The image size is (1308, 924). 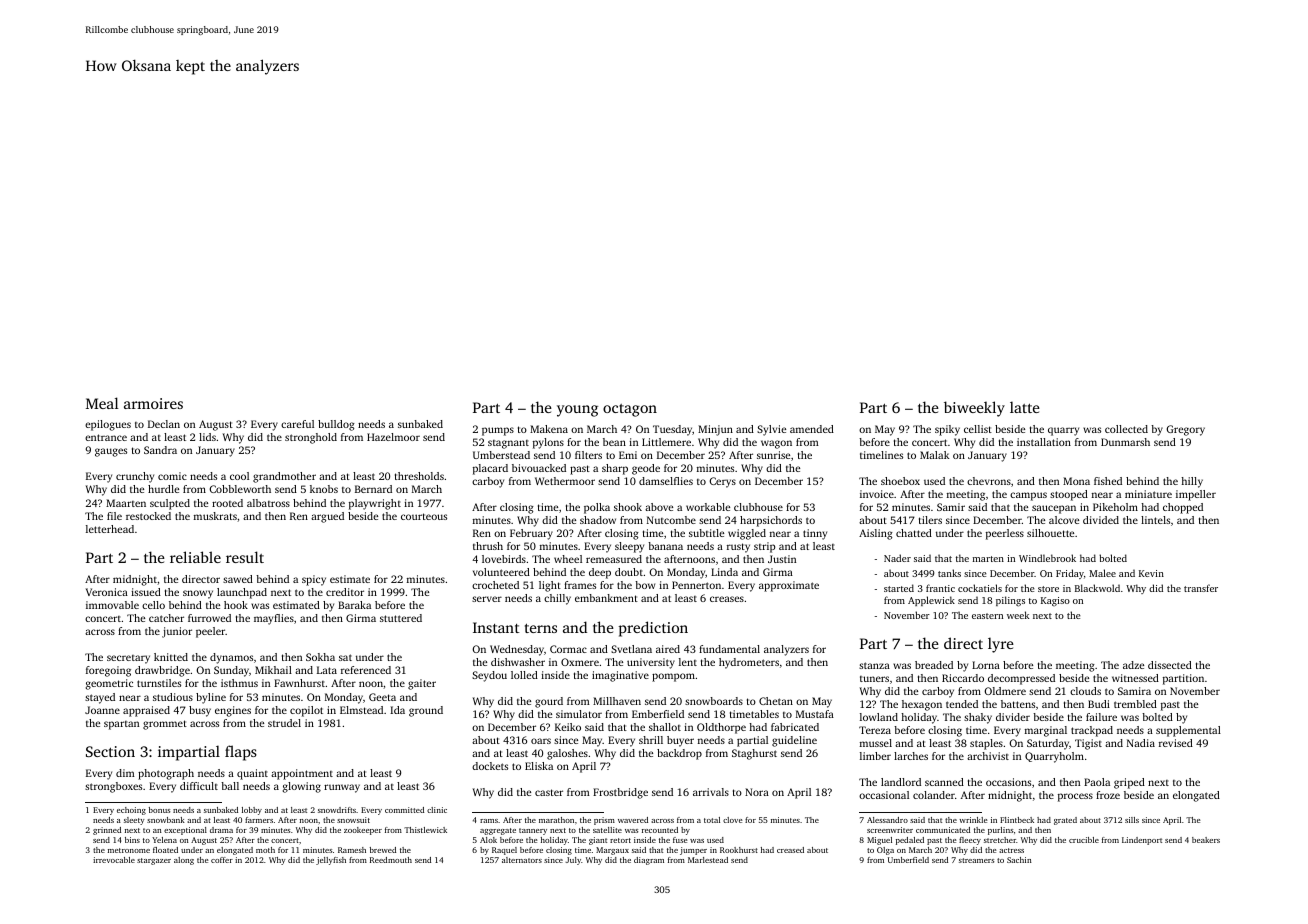 What do you see at coordinates (274, 619) in the page?
I see `mayflies` at bounding box center [274, 619].
